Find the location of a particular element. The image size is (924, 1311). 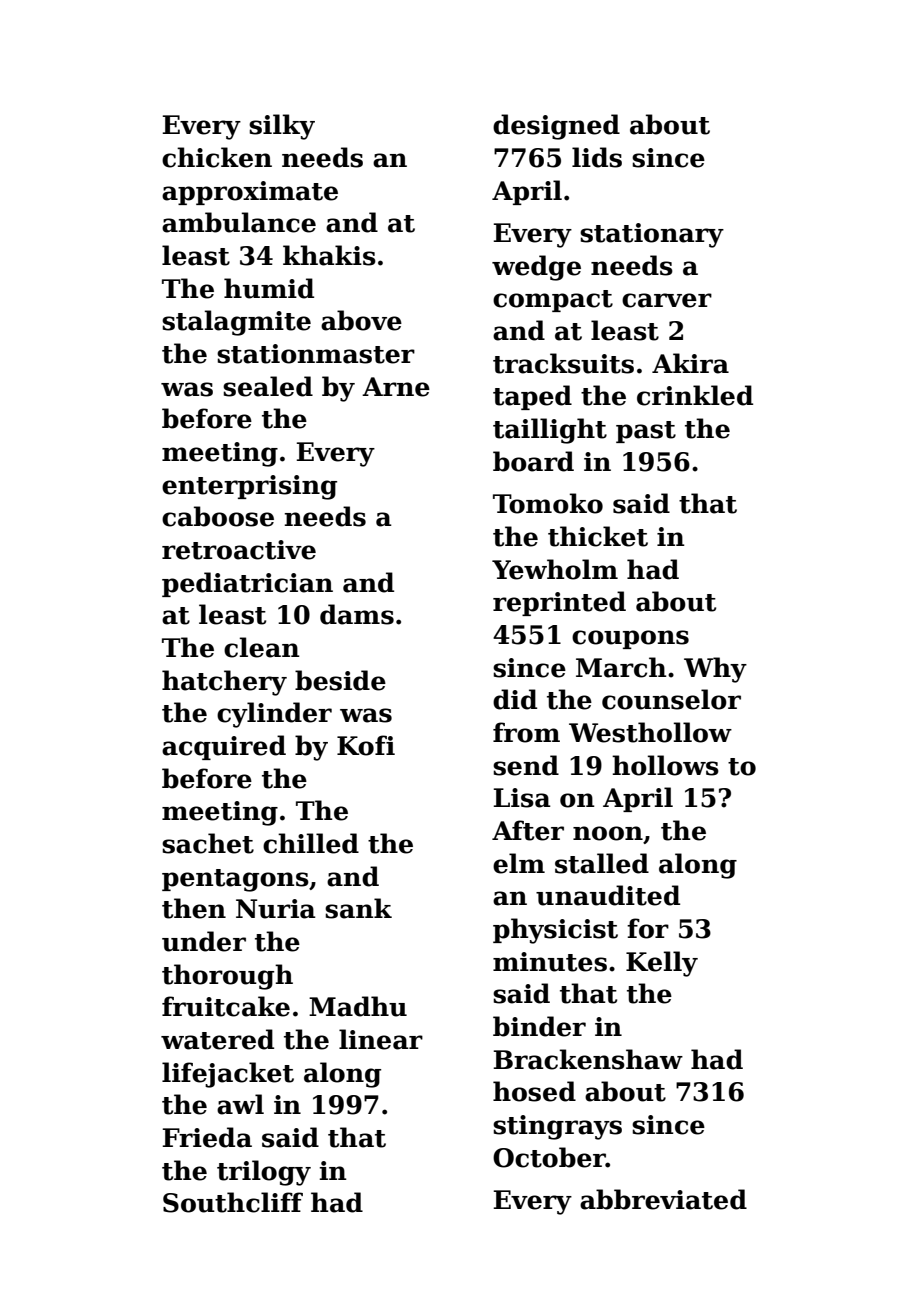

sank is located at coordinates (358, 908).
